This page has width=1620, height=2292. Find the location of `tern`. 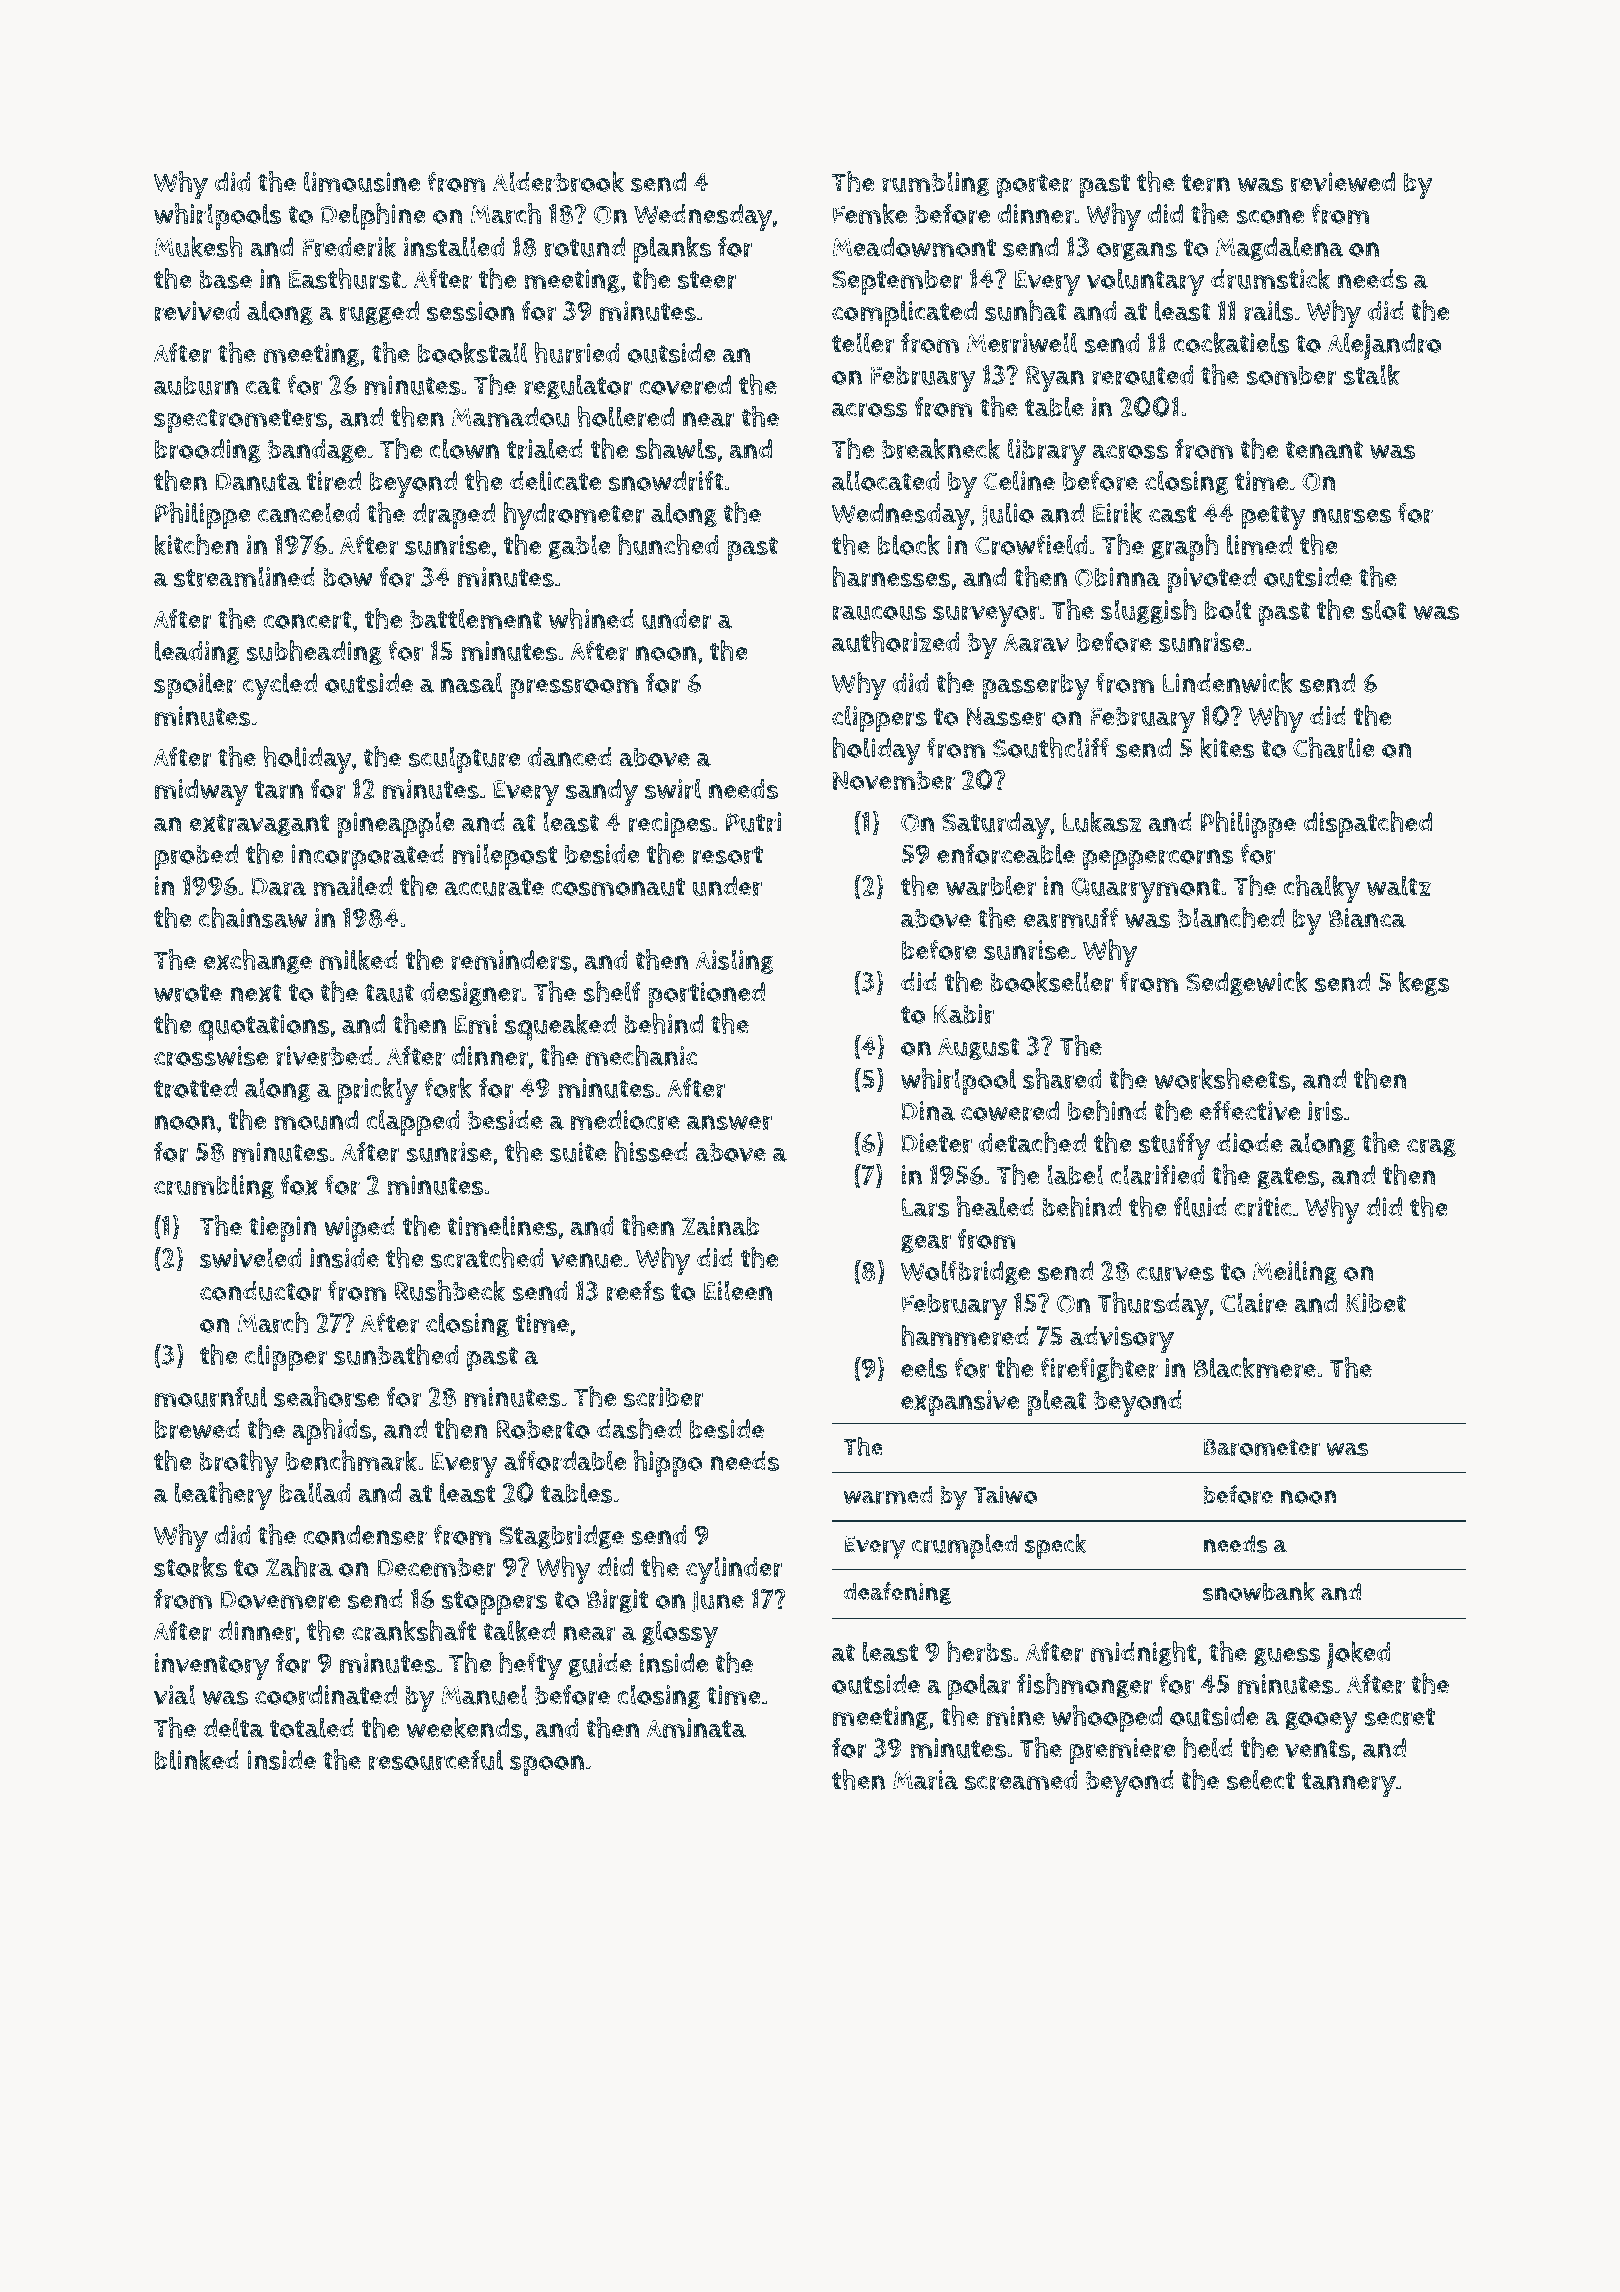

tern is located at coordinates (1206, 183).
